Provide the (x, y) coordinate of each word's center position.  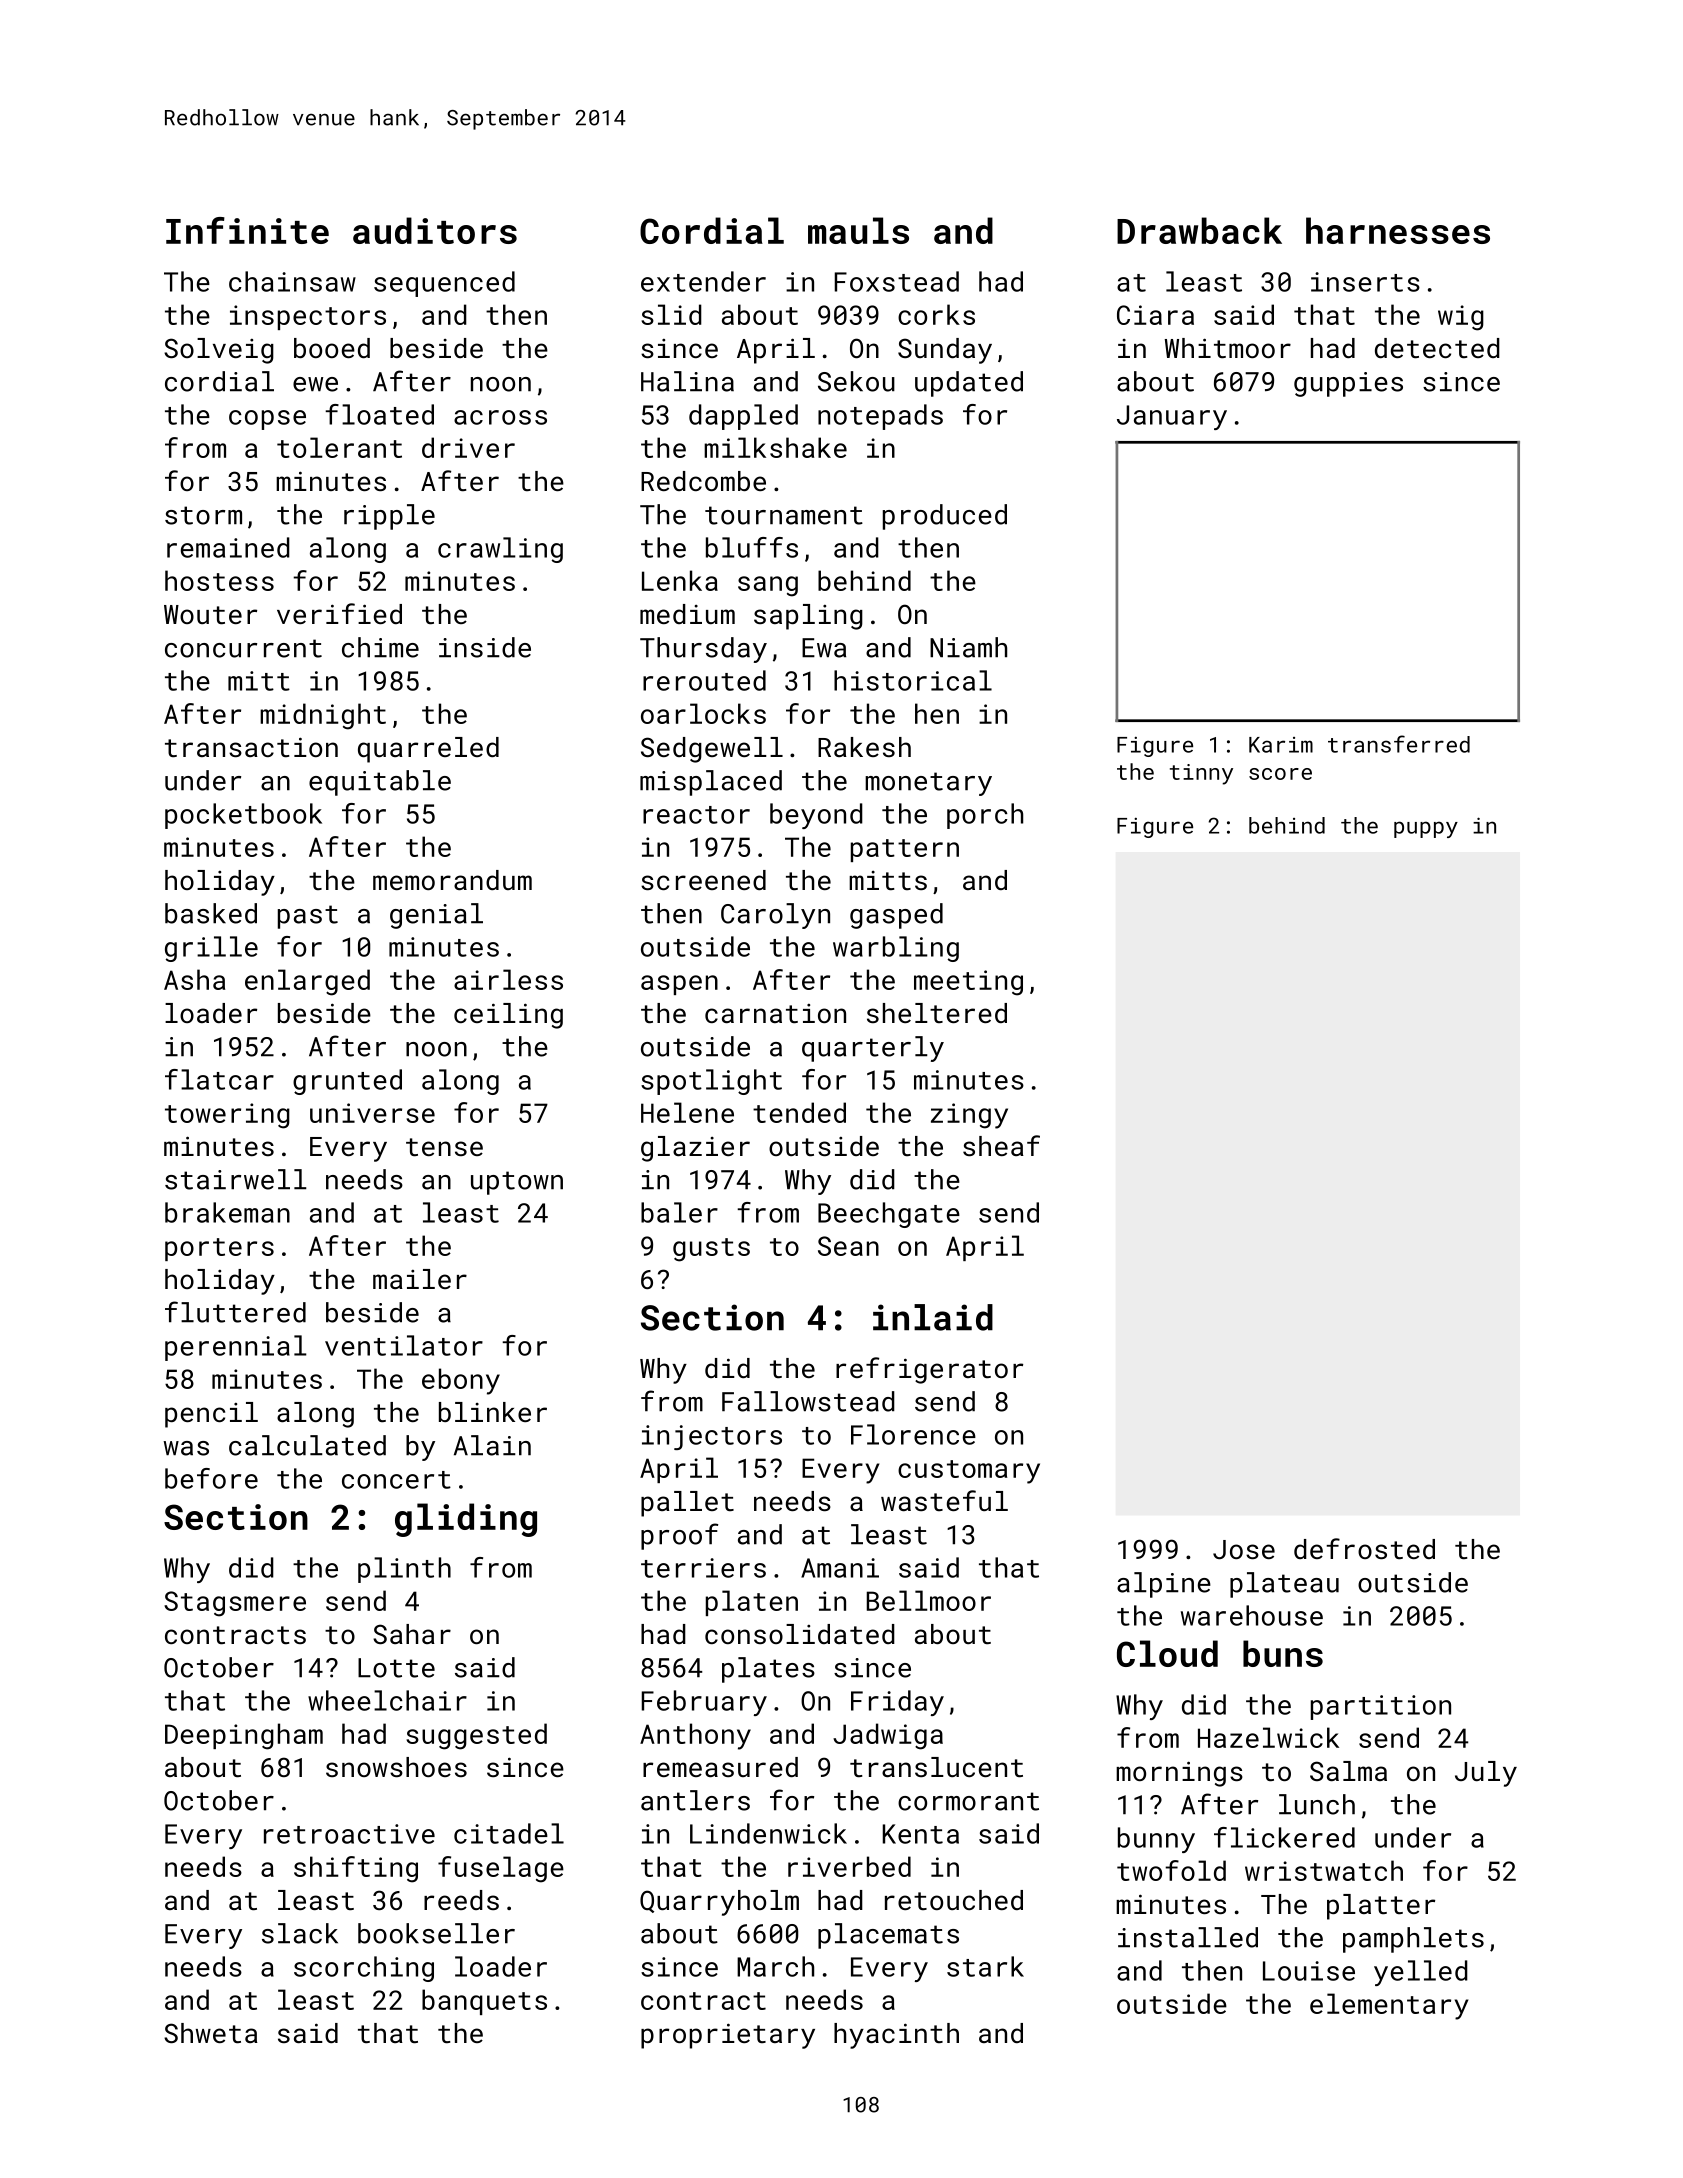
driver (468, 447)
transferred (1399, 744)
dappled (743, 417)
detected (1437, 348)
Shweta (211, 2033)
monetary (928, 784)
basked (211, 913)
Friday (897, 1703)
